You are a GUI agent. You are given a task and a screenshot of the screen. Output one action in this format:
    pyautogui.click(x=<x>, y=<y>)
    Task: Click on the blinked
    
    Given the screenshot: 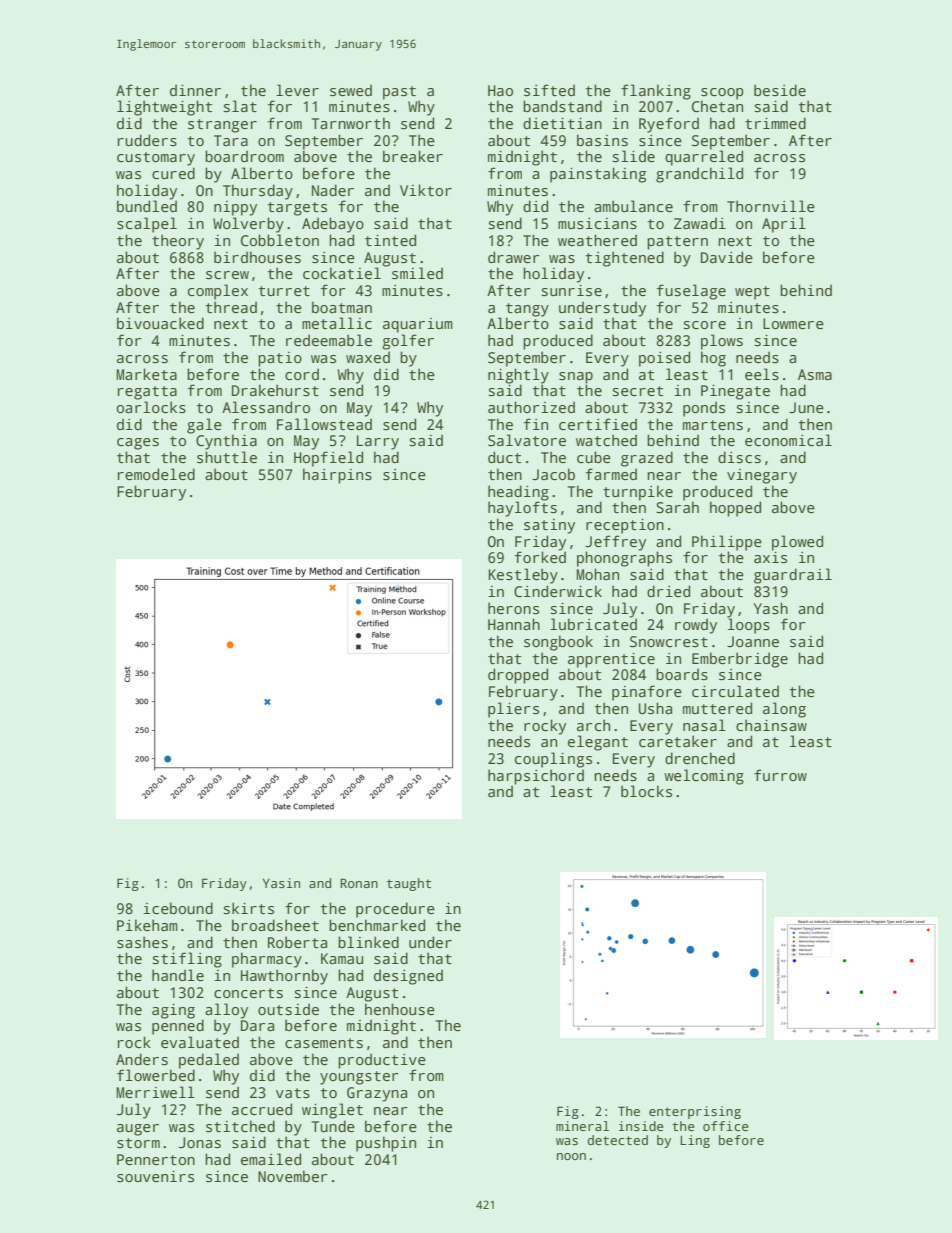 What is the action you would take?
    pyautogui.click(x=368, y=942)
